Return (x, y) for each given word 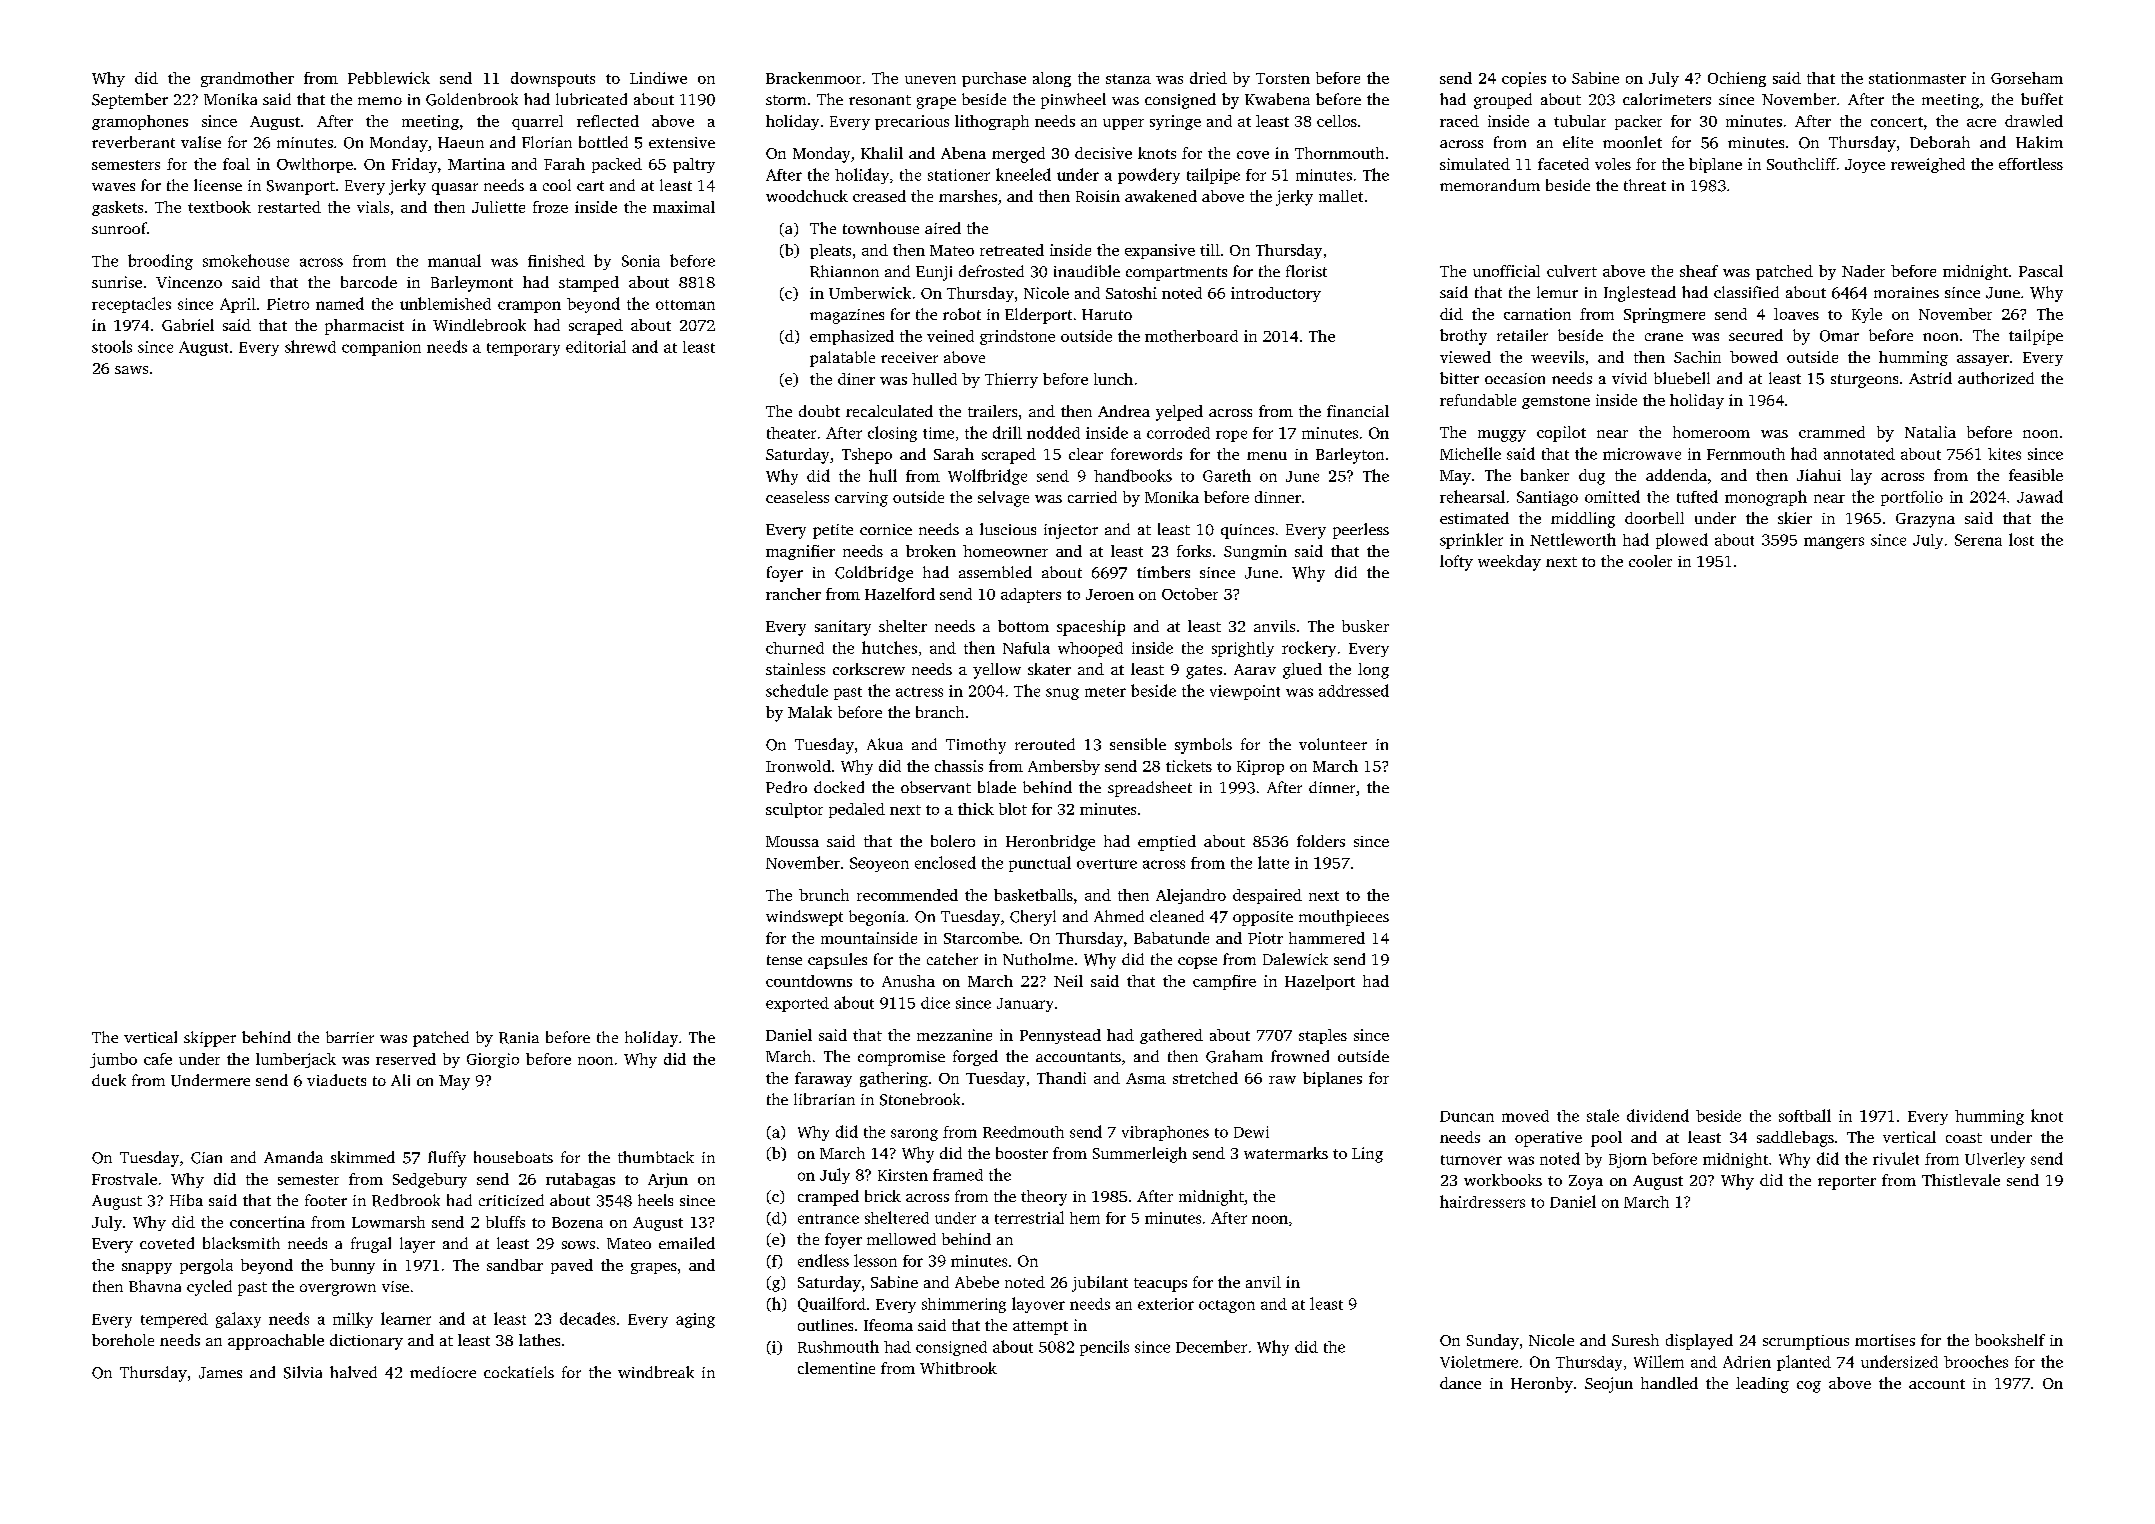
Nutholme (1038, 959)
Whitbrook (958, 1368)
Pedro (786, 787)
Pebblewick (389, 78)
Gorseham (2027, 78)
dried (1208, 78)
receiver (909, 357)
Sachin (1697, 357)
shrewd (310, 346)
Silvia (303, 1372)
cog (1809, 1387)
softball (1805, 1115)
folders (1321, 841)
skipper (210, 1039)
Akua (885, 744)
